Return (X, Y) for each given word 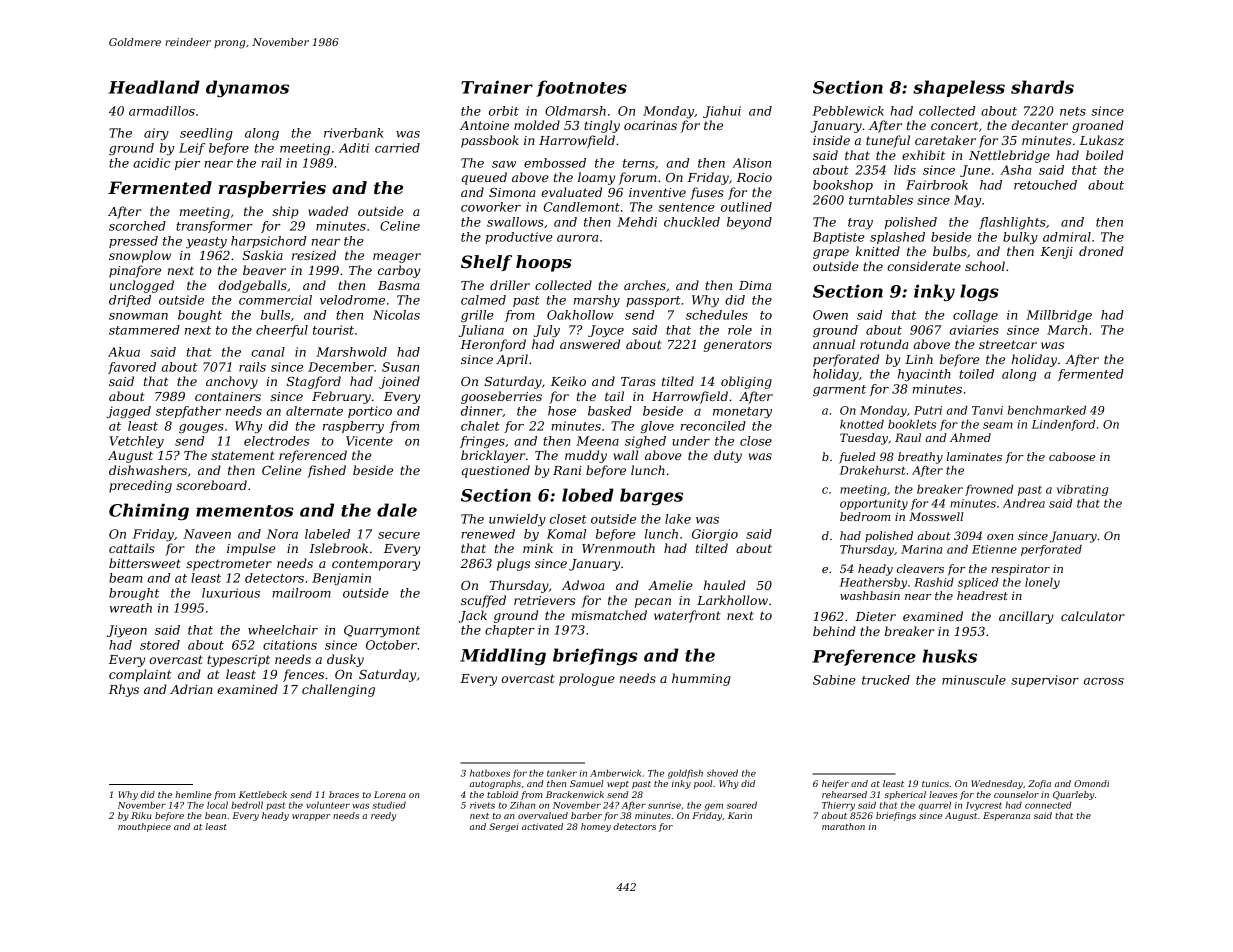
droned (1101, 251)
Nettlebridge (1009, 156)
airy (156, 134)
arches (645, 285)
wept (618, 785)
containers (228, 396)
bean (215, 815)
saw (504, 164)
